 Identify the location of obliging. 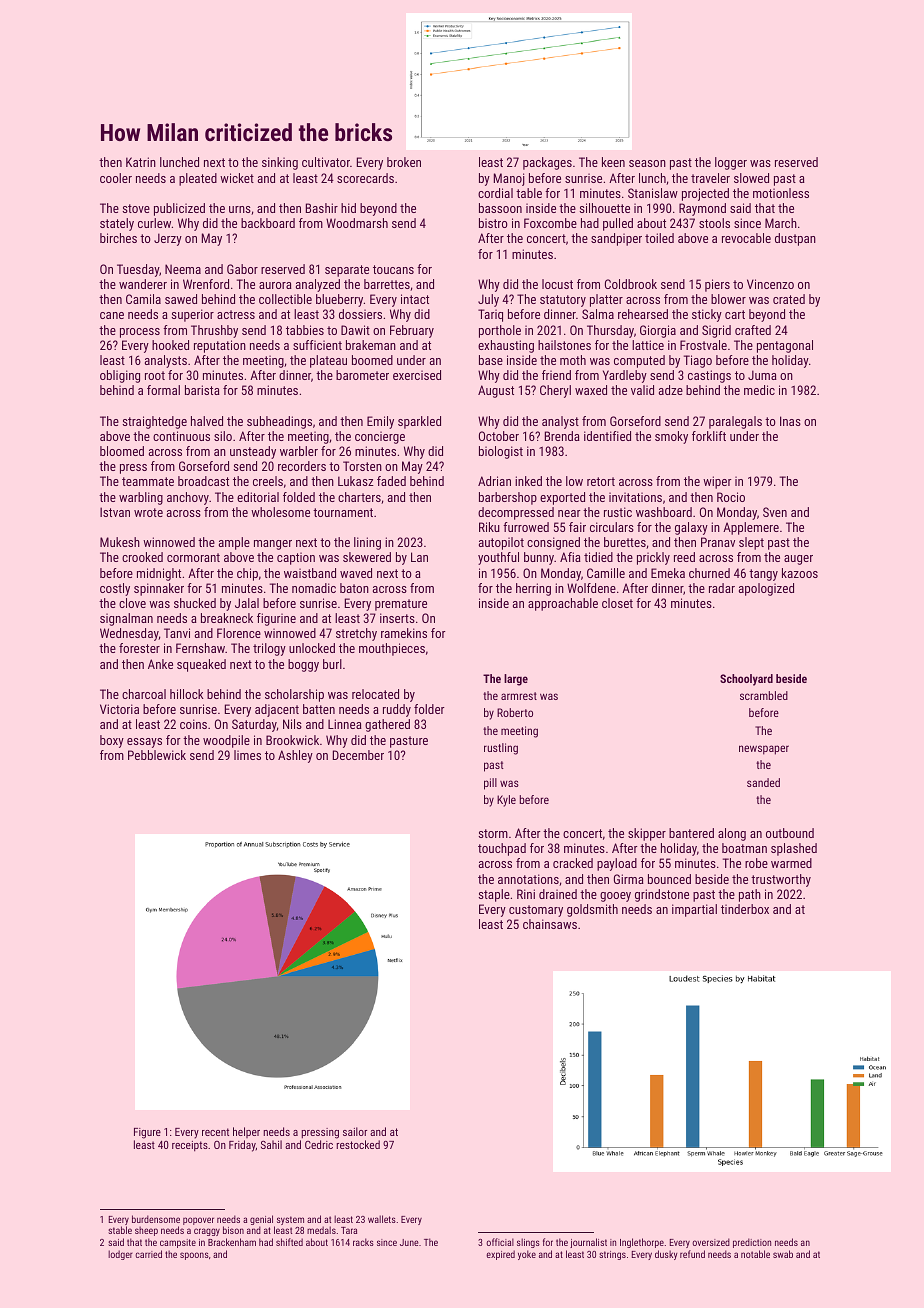
(120, 376).
